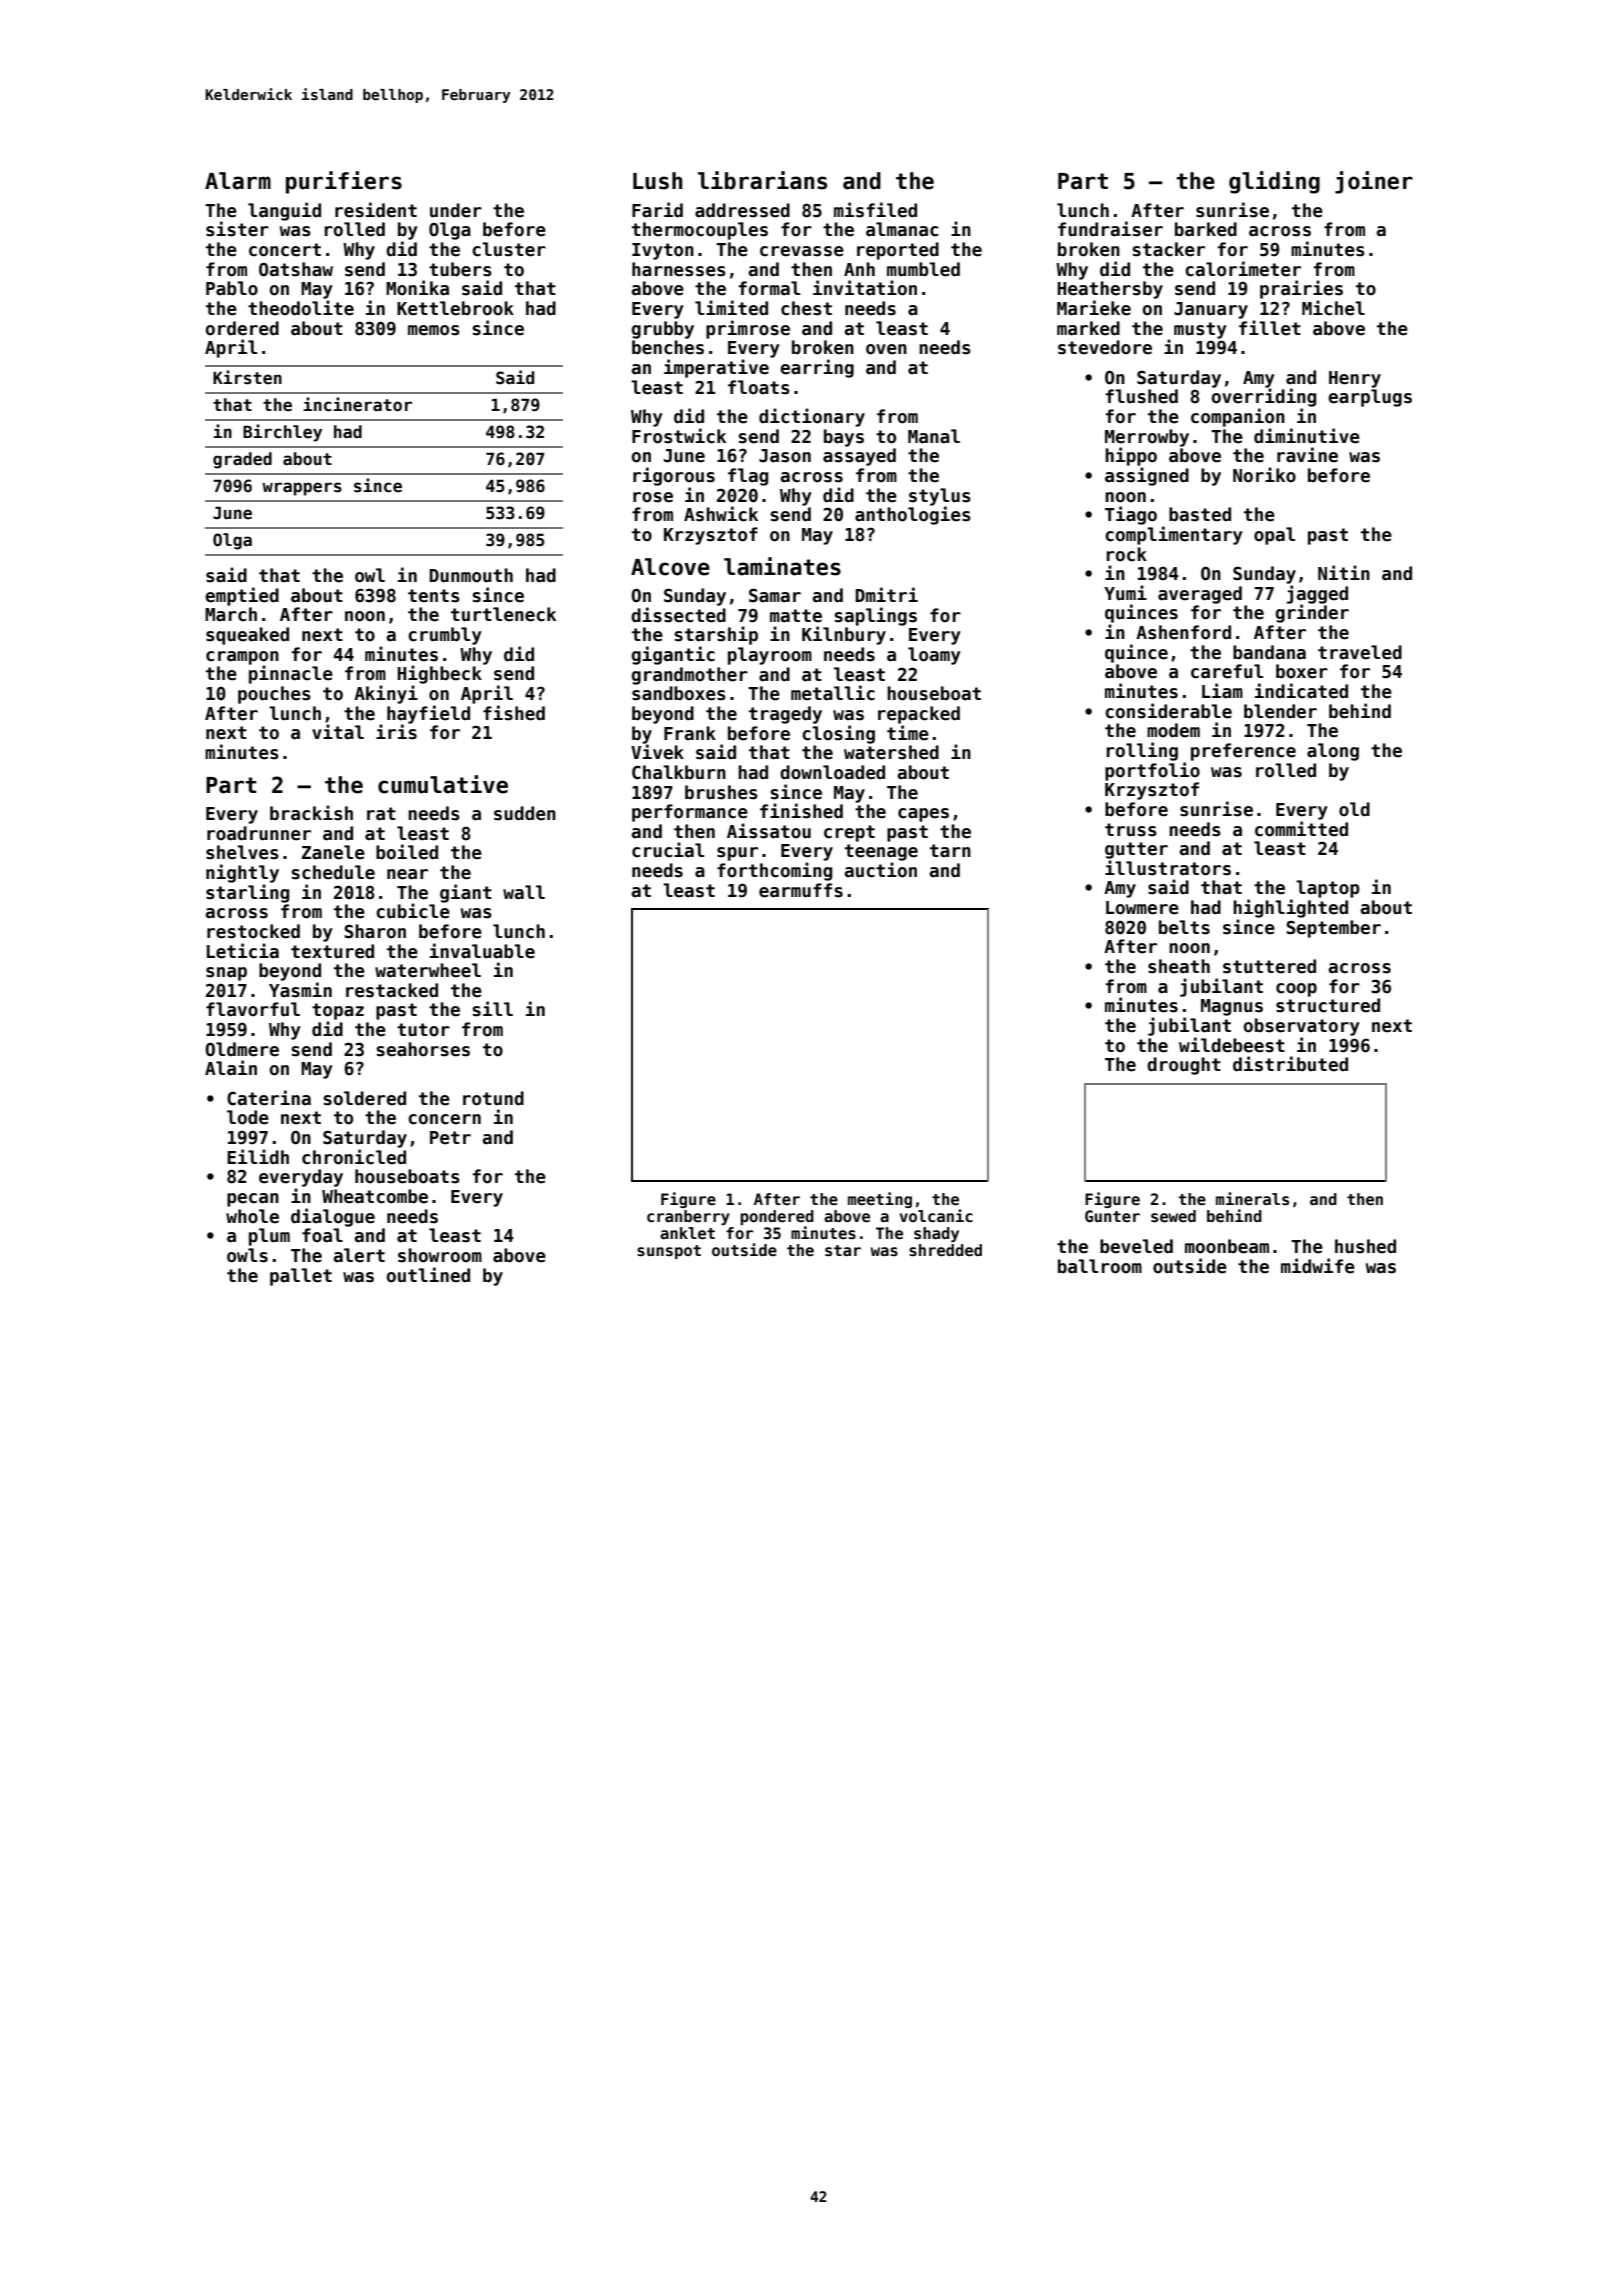 This screenshot has width=1620, height=2292. Describe the element at coordinates (782, 566) in the screenshot. I see `laminates` at that location.
